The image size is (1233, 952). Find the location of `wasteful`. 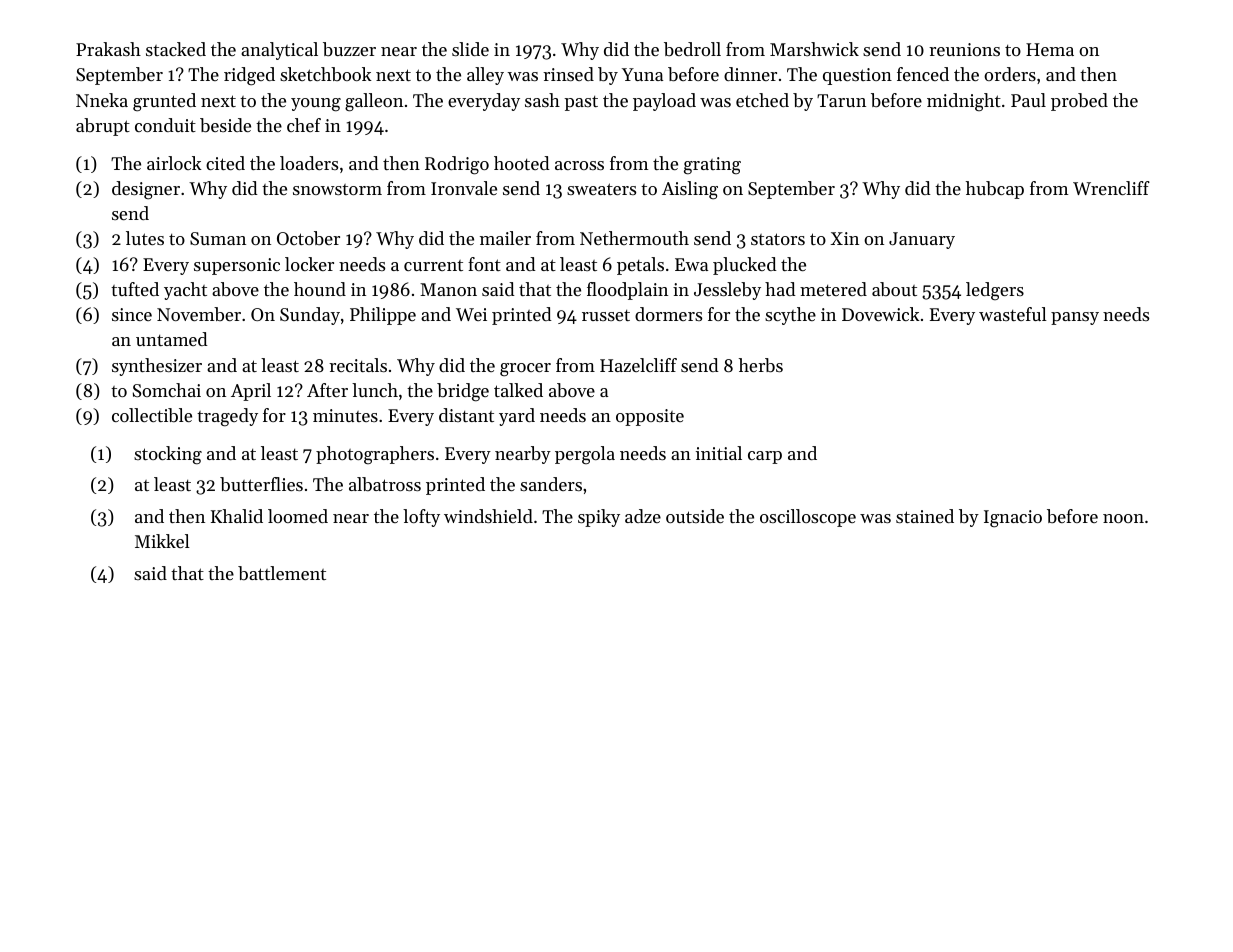

wasteful is located at coordinates (1013, 314).
